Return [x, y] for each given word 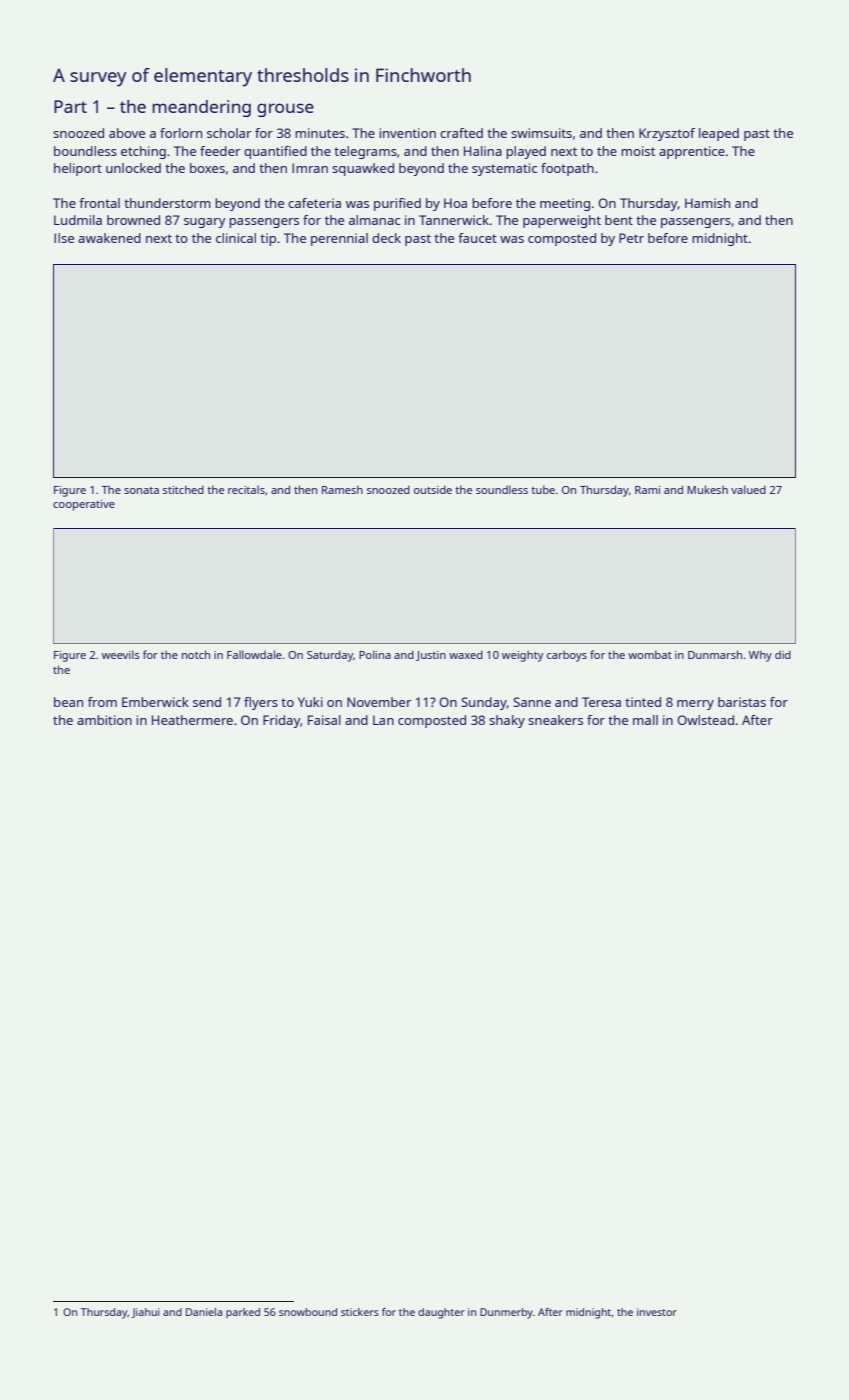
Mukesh [707, 489]
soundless [502, 489]
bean [68, 702]
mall [645, 720]
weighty [523, 656]
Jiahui [146, 1313]
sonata [141, 490]
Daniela [204, 1312]
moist [638, 151]
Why [760, 656]
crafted [461, 133]
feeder [220, 151]
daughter [441, 1313]
